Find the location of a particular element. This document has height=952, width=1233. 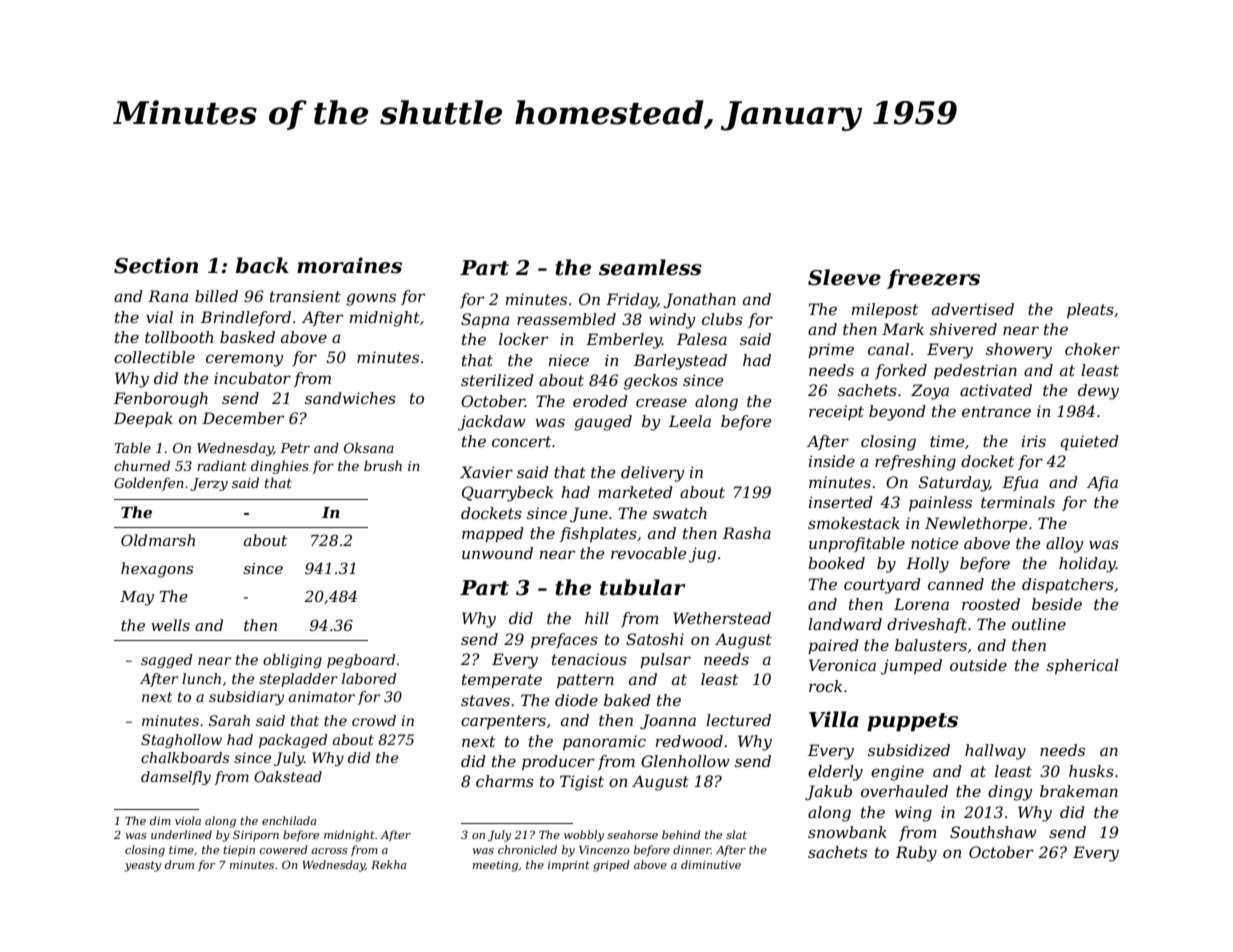

back is located at coordinates (262, 265).
